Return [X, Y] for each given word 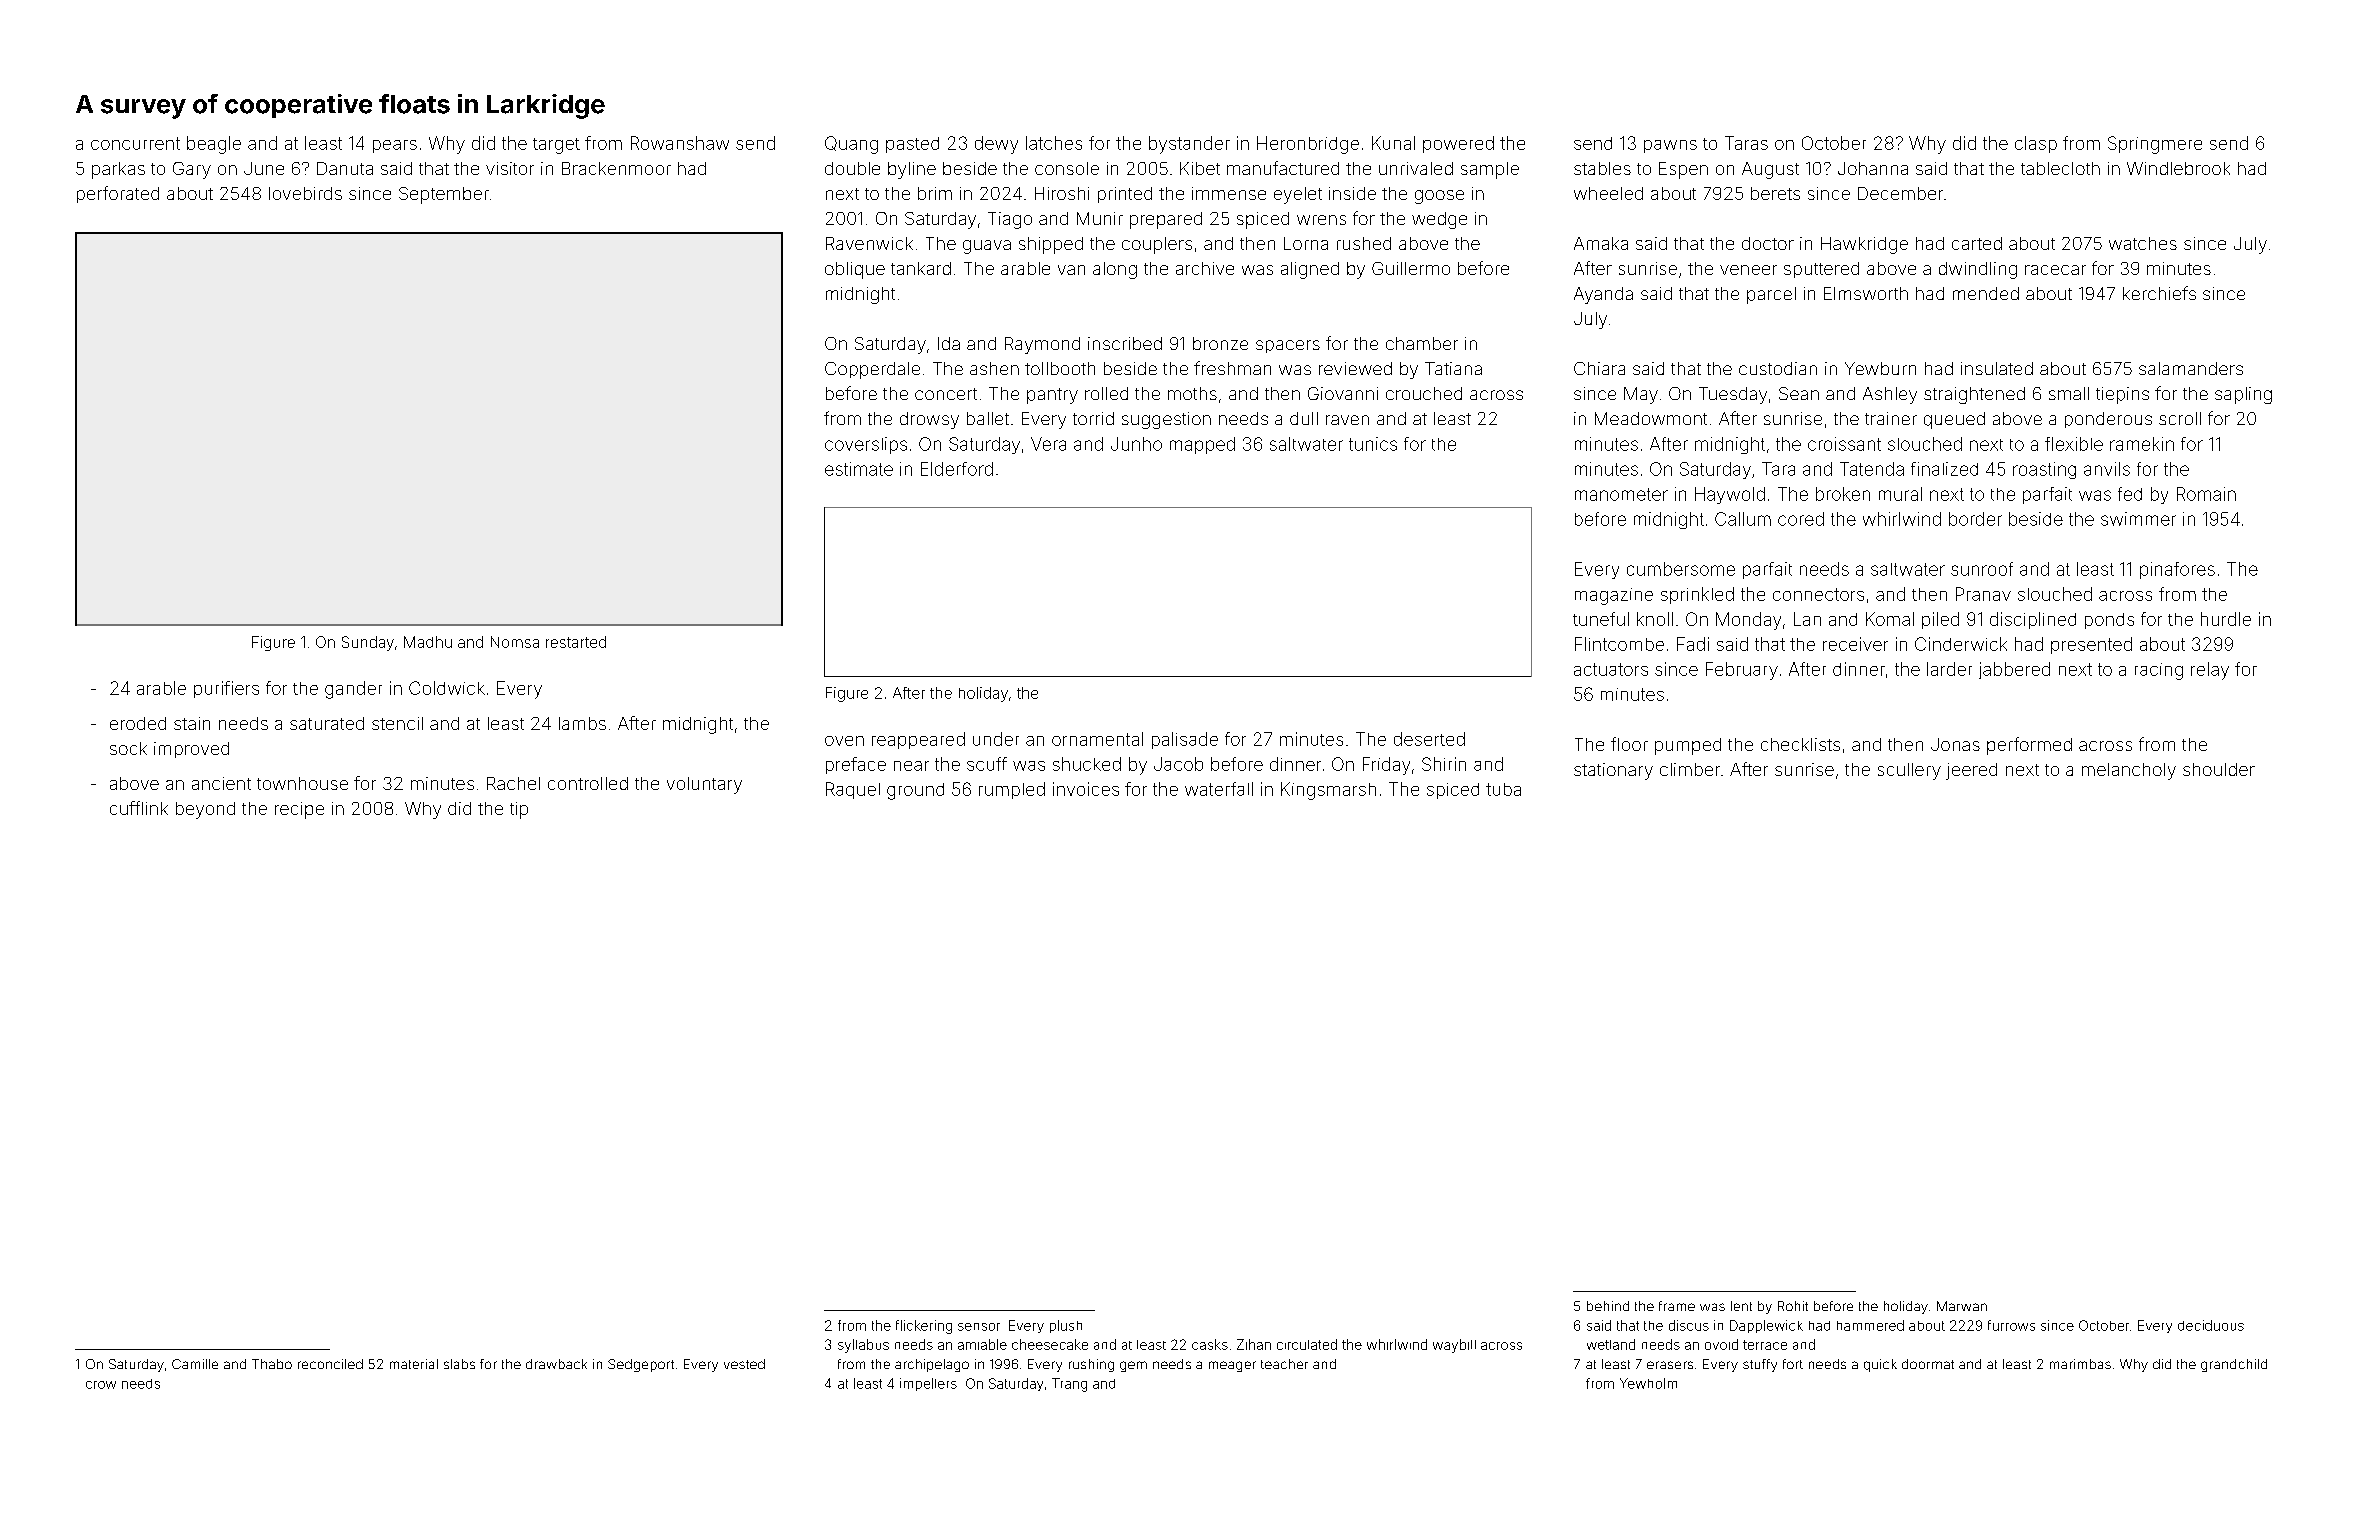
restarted [576, 642]
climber [1690, 769]
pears [395, 146]
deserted [1429, 739]
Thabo [272, 1364]
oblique [855, 270]
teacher [1284, 1364]
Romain [2206, 494]
